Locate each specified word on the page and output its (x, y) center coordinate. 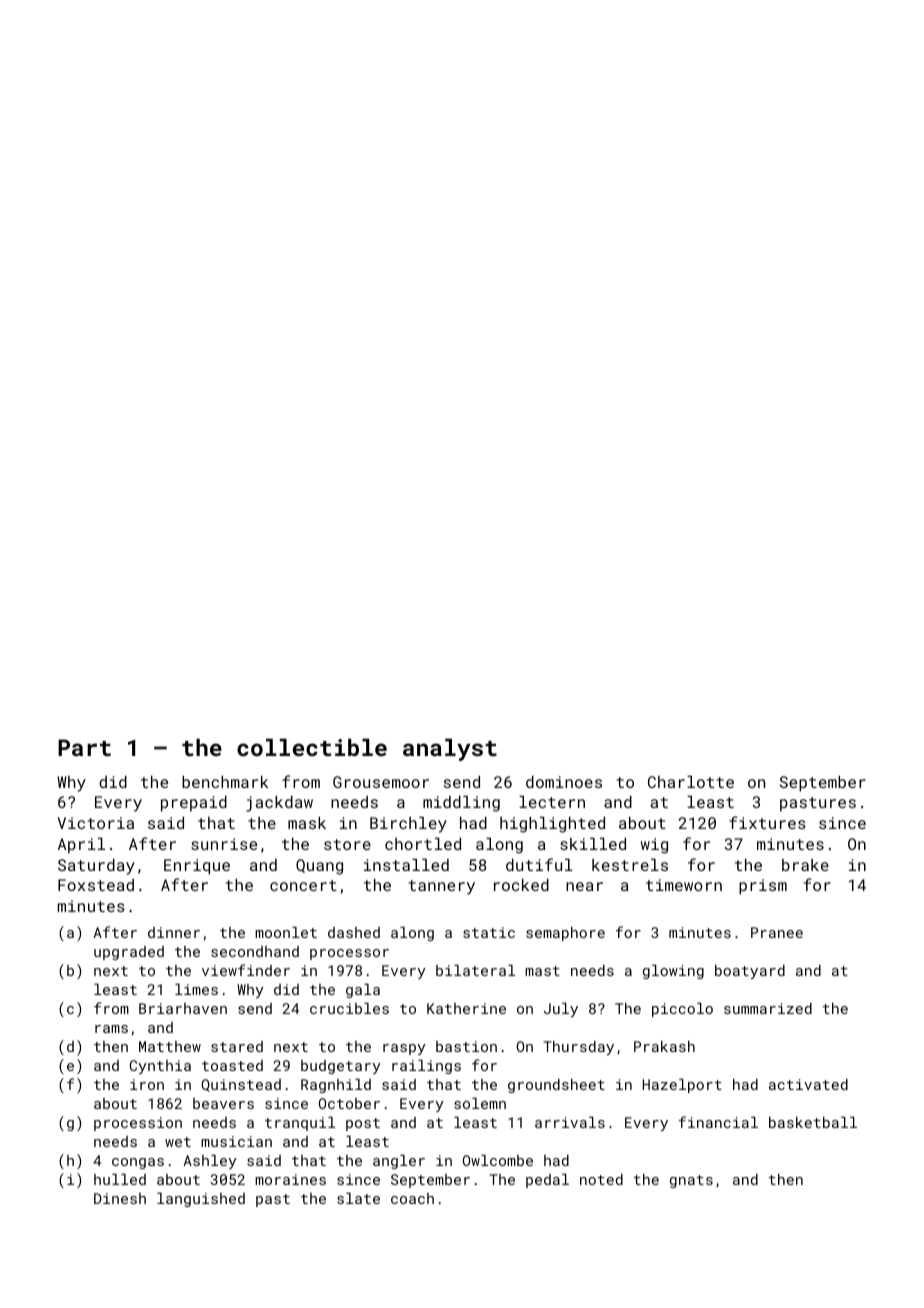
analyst (450, 750)
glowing (673, 972)
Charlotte (691, 782)
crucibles (349, 1008)
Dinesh (120, 1198)
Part (84, 747)
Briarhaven (183, 1008)
